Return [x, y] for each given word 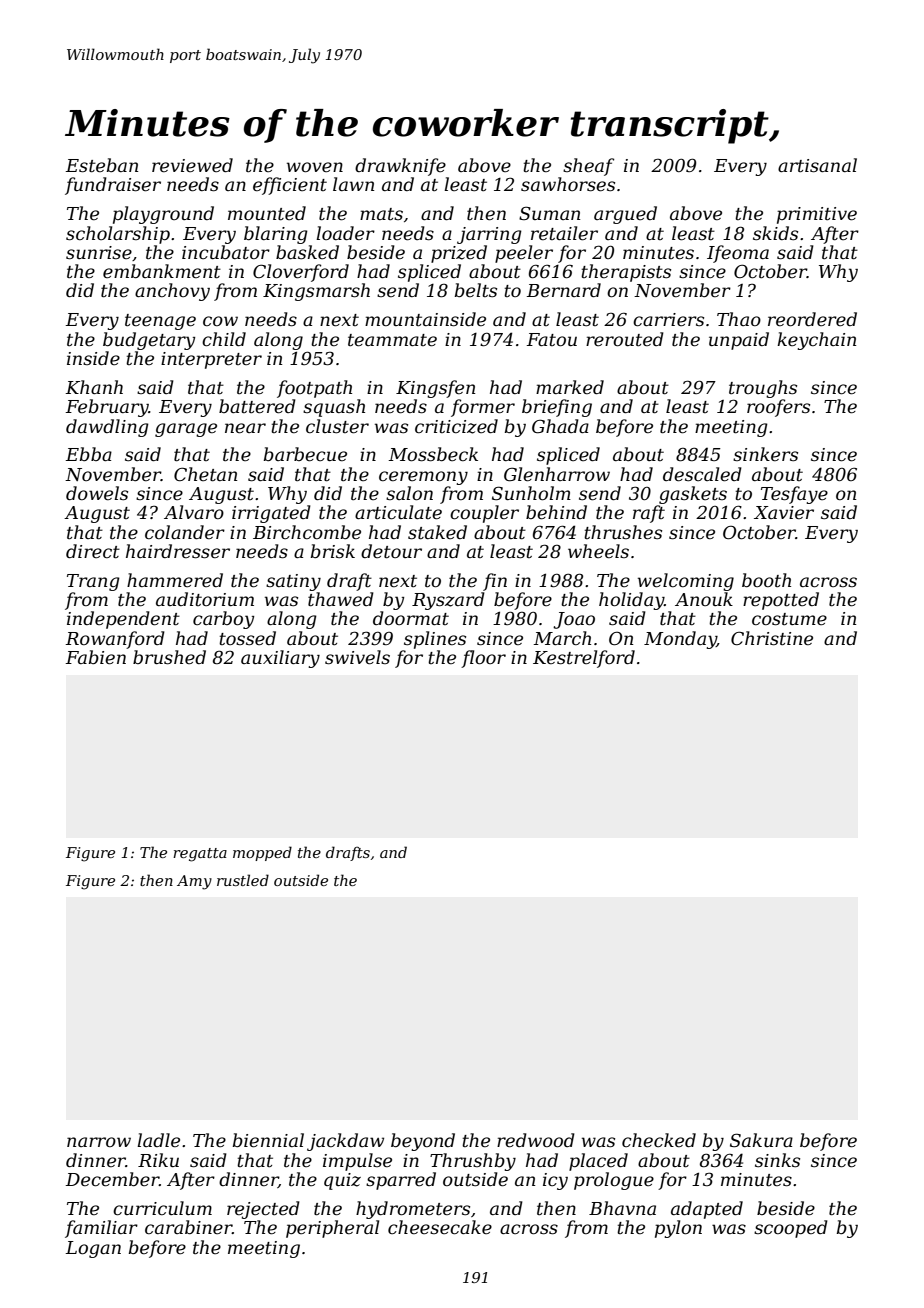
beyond [423, 1142]
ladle [158, 1140]
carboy [223, 620]
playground [163, 215]
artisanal [817, 165]
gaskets [693, 495]
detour [391, 551]
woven [315, 167]
